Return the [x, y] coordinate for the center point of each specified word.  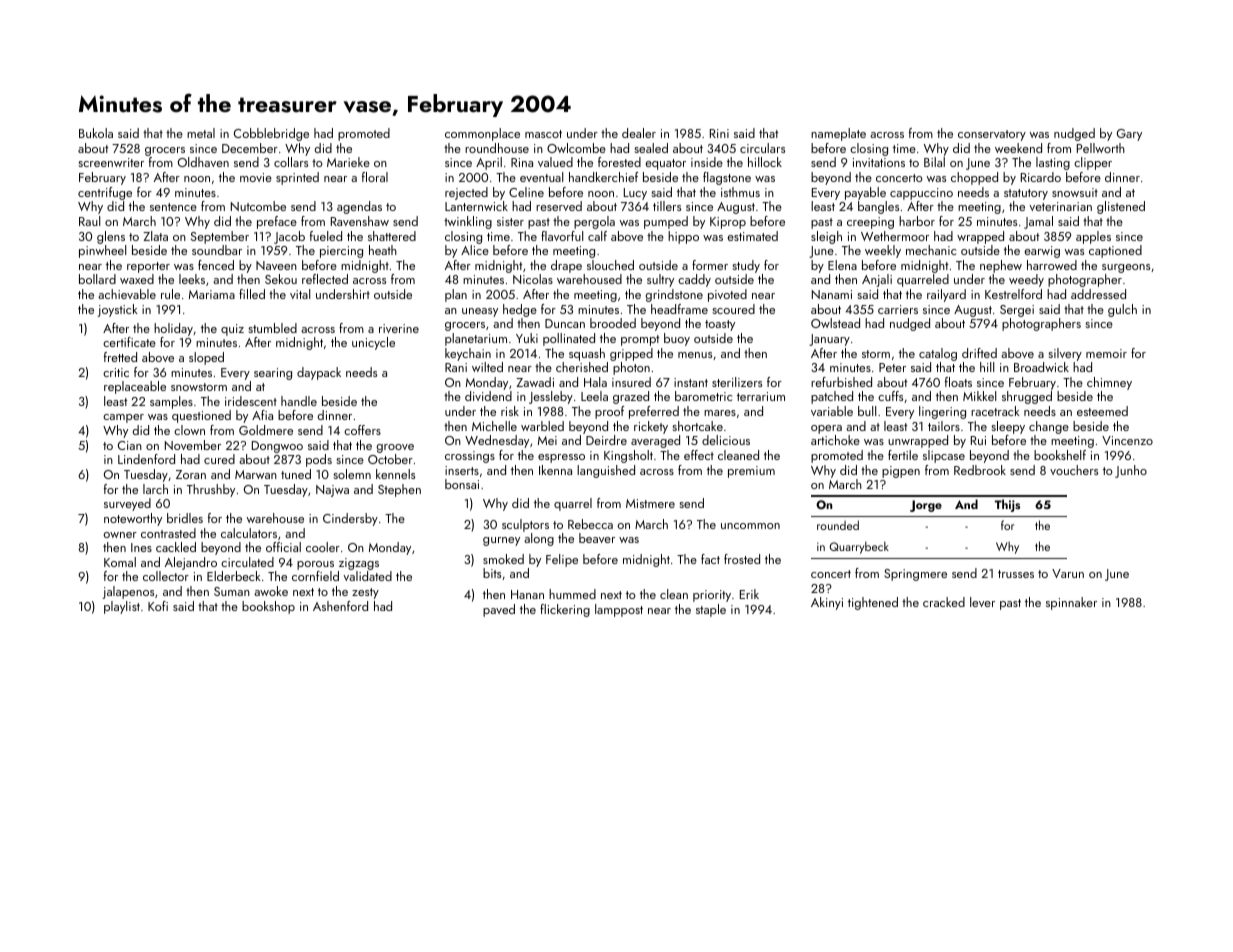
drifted [979, 353]
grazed [631, 397]
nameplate [838, 134]
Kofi [158, 606]
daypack [319, 373]
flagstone [727, 178]
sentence [173, 207]
